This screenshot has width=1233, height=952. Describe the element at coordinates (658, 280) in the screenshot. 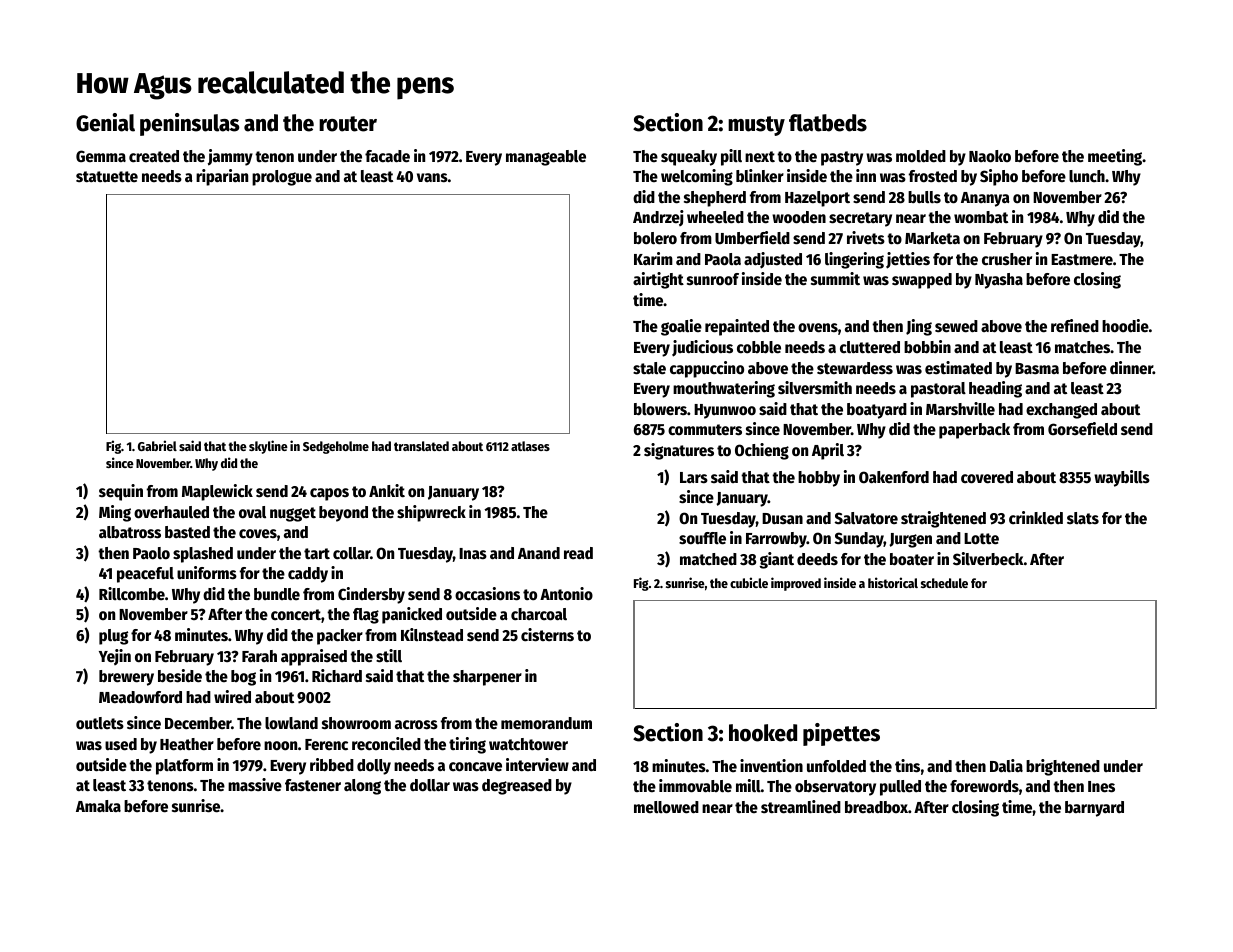

I see `airtight` at that location.
